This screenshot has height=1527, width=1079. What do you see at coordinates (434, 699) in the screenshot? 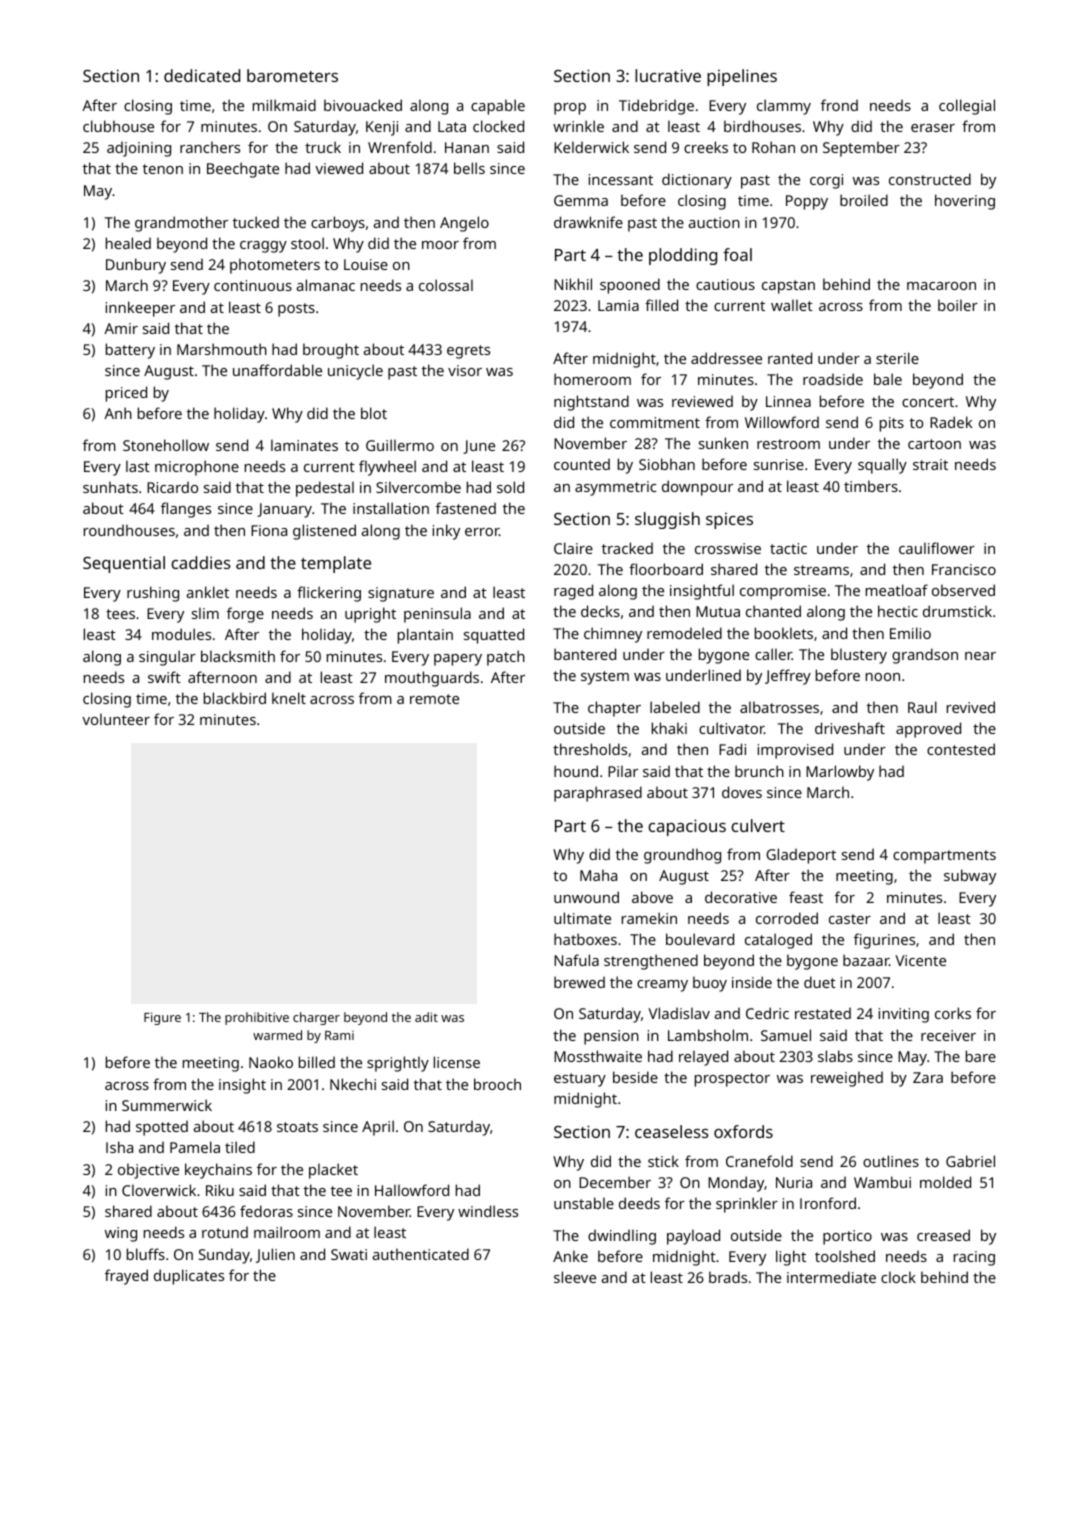
I see `remote` at bounding box center [434, 699].
